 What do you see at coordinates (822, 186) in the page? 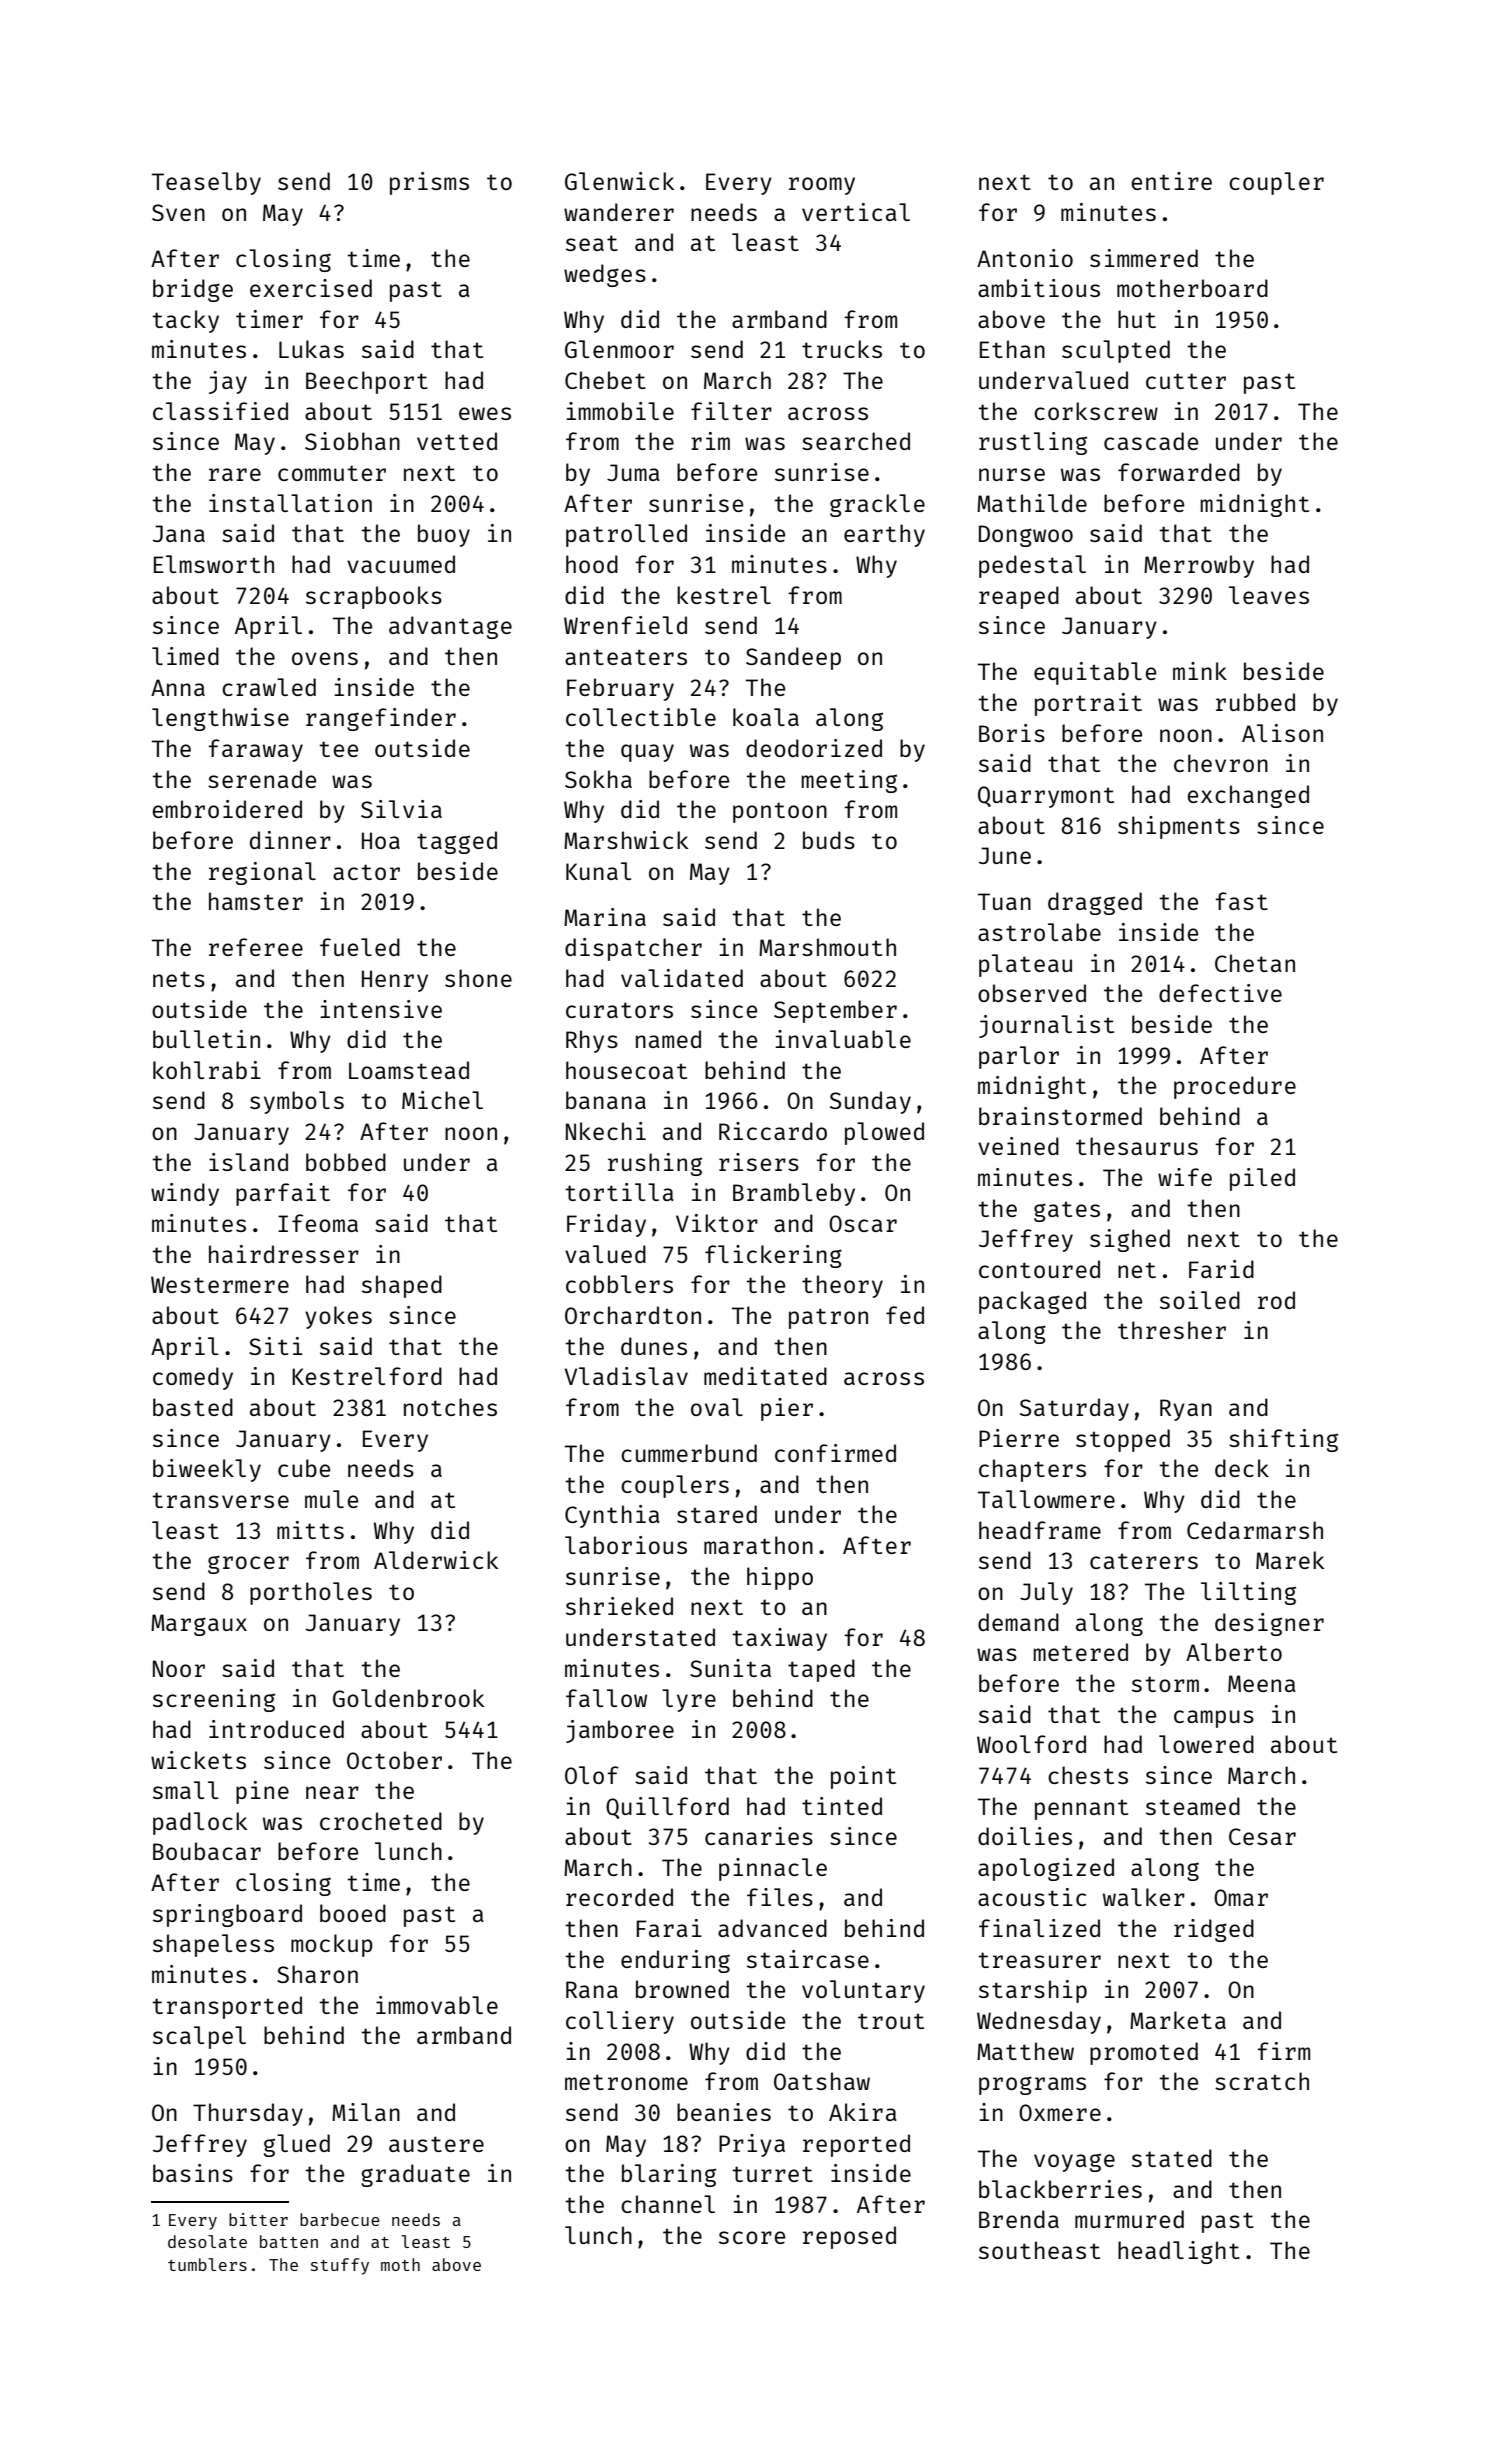
I see `roomy` at bounding box center [822, 186].
